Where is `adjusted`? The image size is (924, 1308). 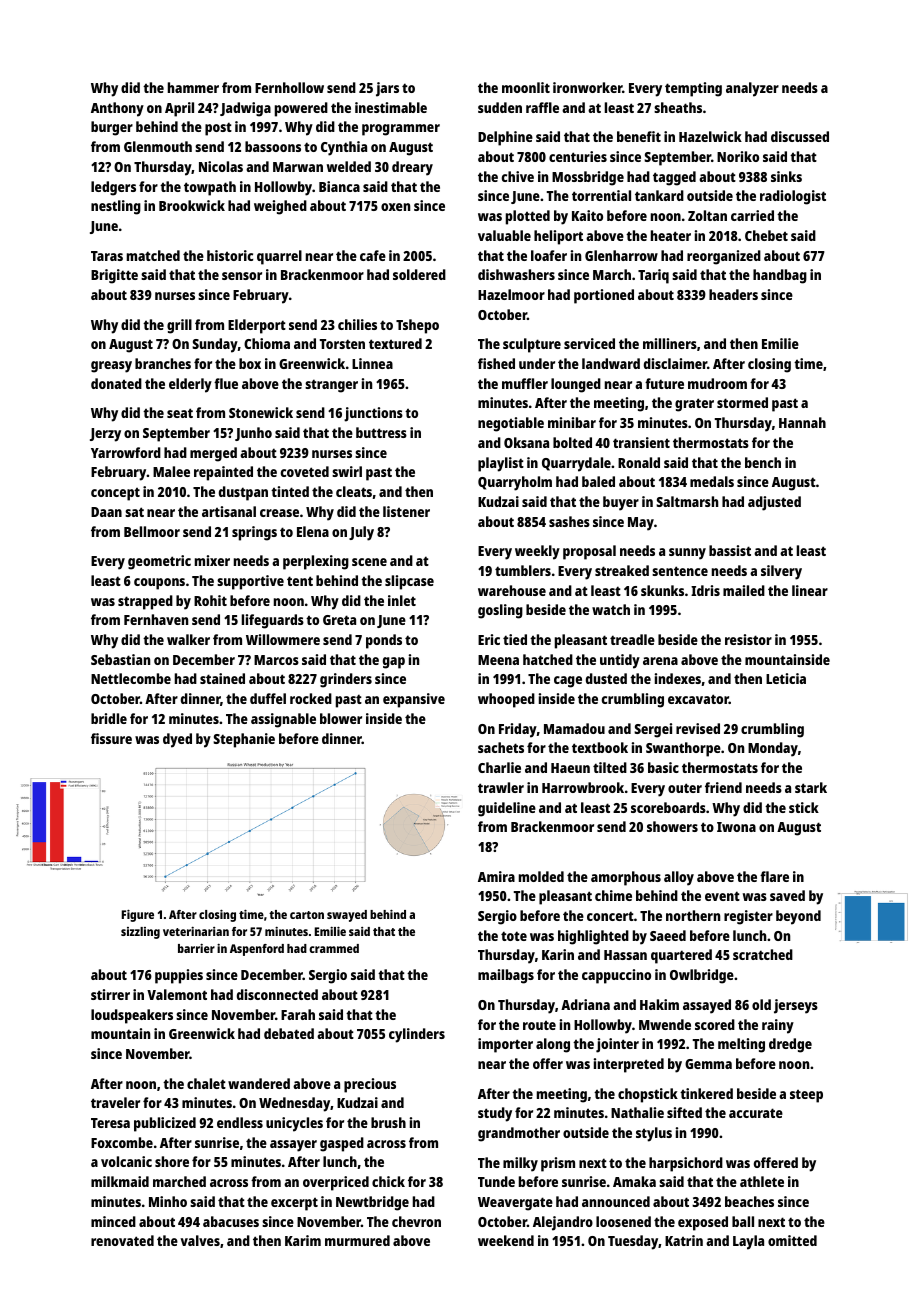 adjusted is located at coordinates (774, 503).
